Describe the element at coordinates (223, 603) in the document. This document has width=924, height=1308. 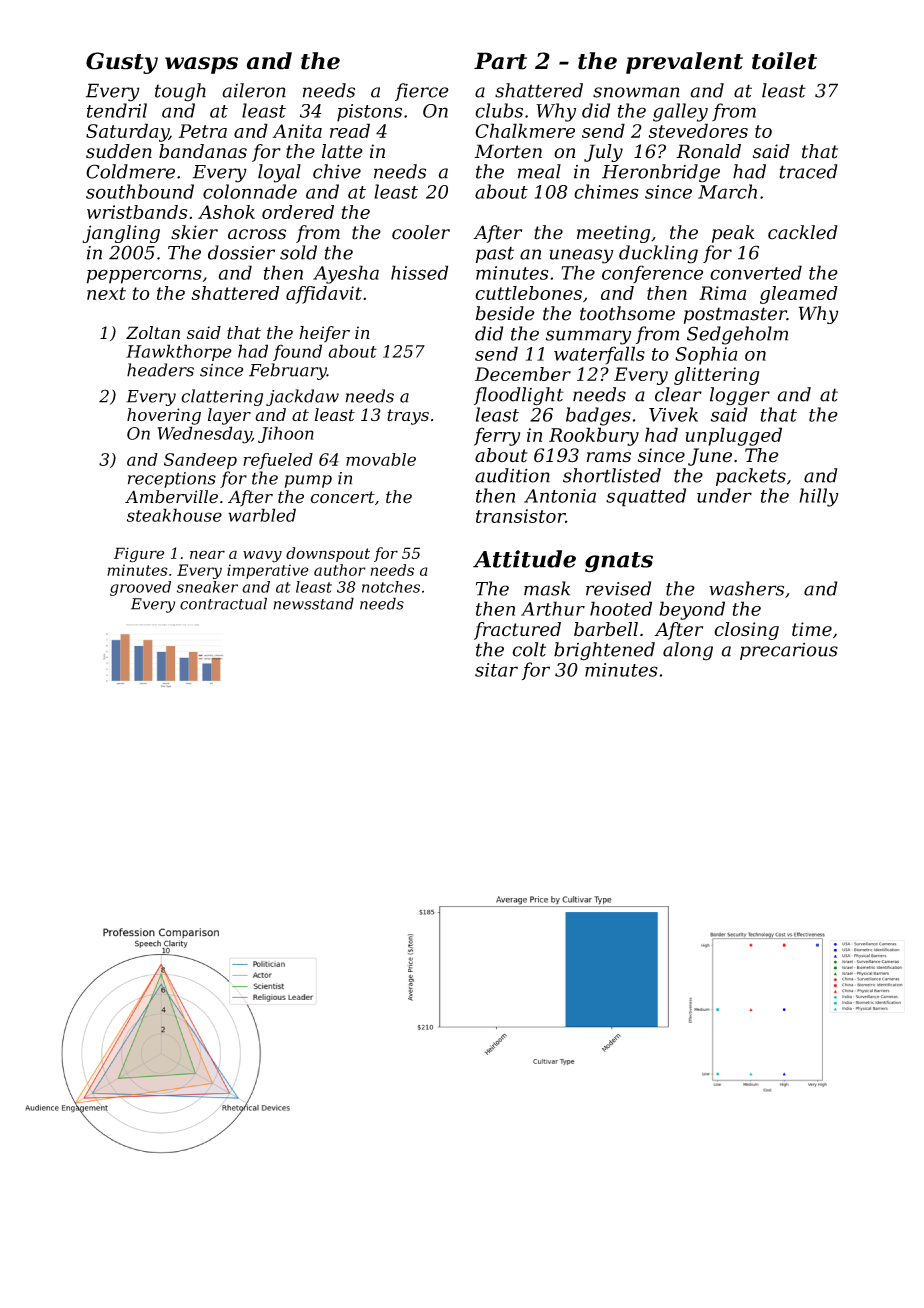
I see `contractual` at that location.
